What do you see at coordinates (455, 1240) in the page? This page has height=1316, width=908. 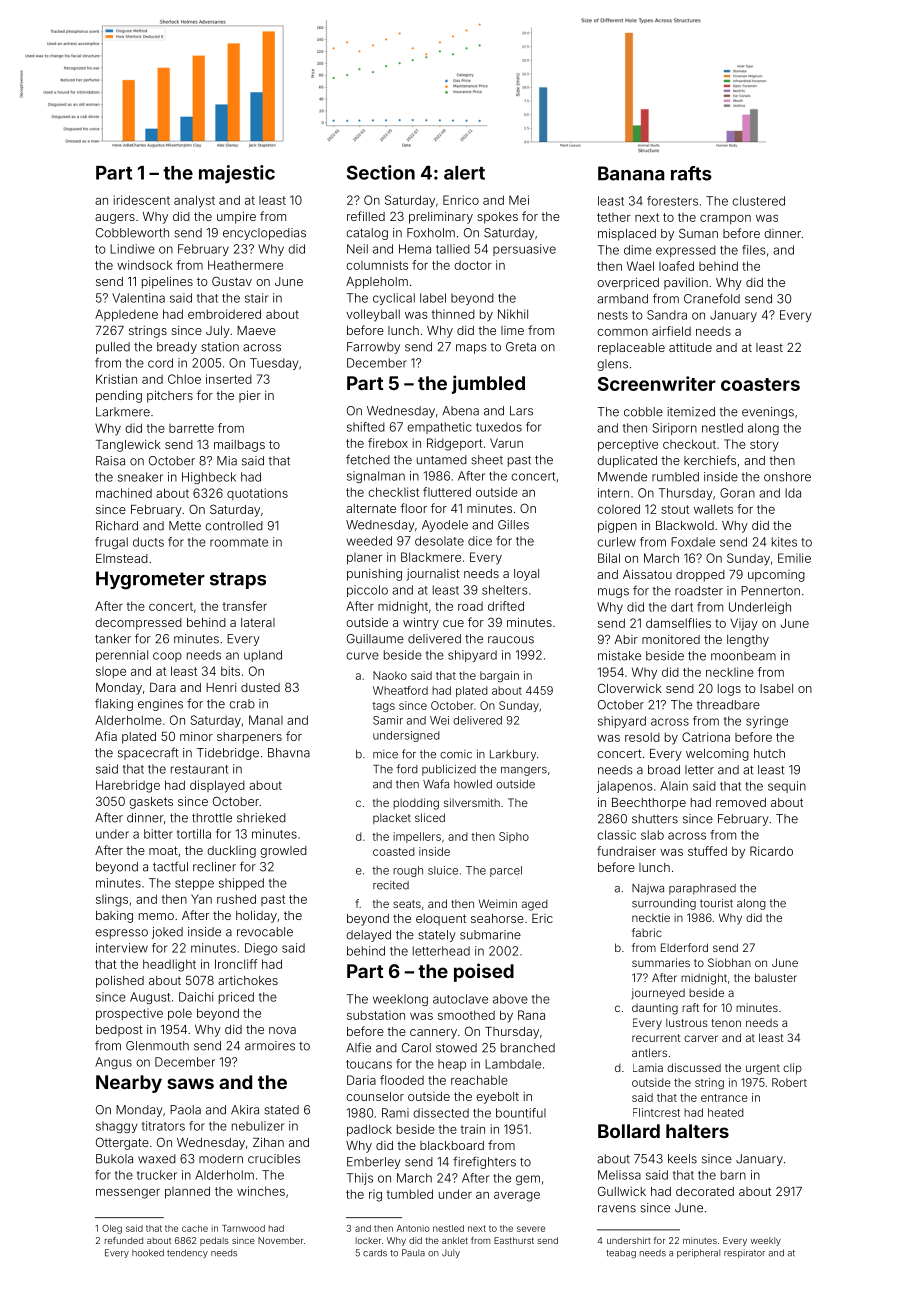 I see `anklet` at bounding box center [455, 1240].
